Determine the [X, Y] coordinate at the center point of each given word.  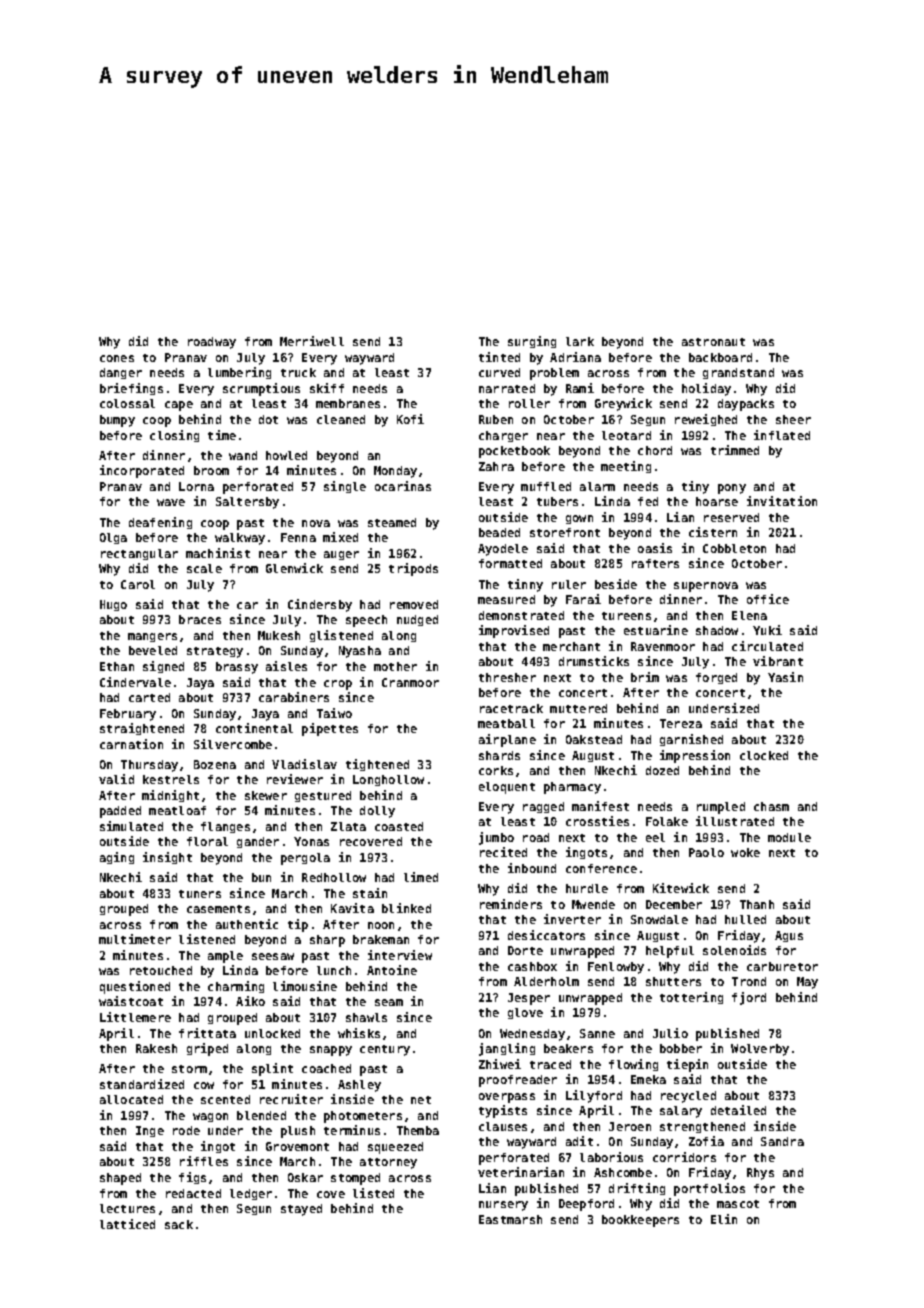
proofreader [518, 1081]
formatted [510, 563]
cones [117, 358]
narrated [507, 388]
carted [149, 697]
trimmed [735, 450]
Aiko [250, 1001]
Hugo [113, 605]
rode [186, 1130]
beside [616, 584]
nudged [417, 620]
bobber [681, 1048]
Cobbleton [734, 548]
